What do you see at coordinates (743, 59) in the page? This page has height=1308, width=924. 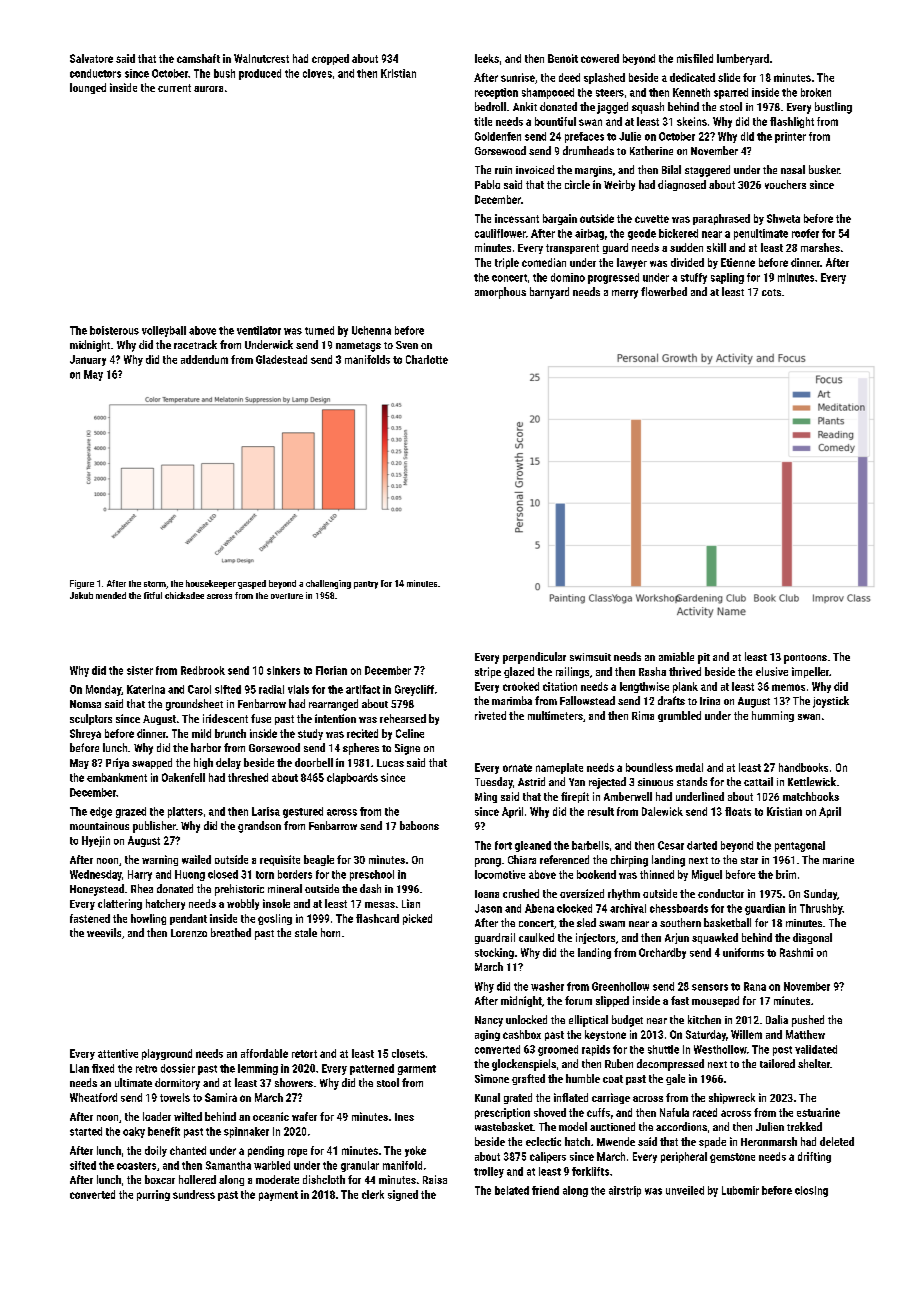 I see `lumberyard` at bounding box center [743, 59].
